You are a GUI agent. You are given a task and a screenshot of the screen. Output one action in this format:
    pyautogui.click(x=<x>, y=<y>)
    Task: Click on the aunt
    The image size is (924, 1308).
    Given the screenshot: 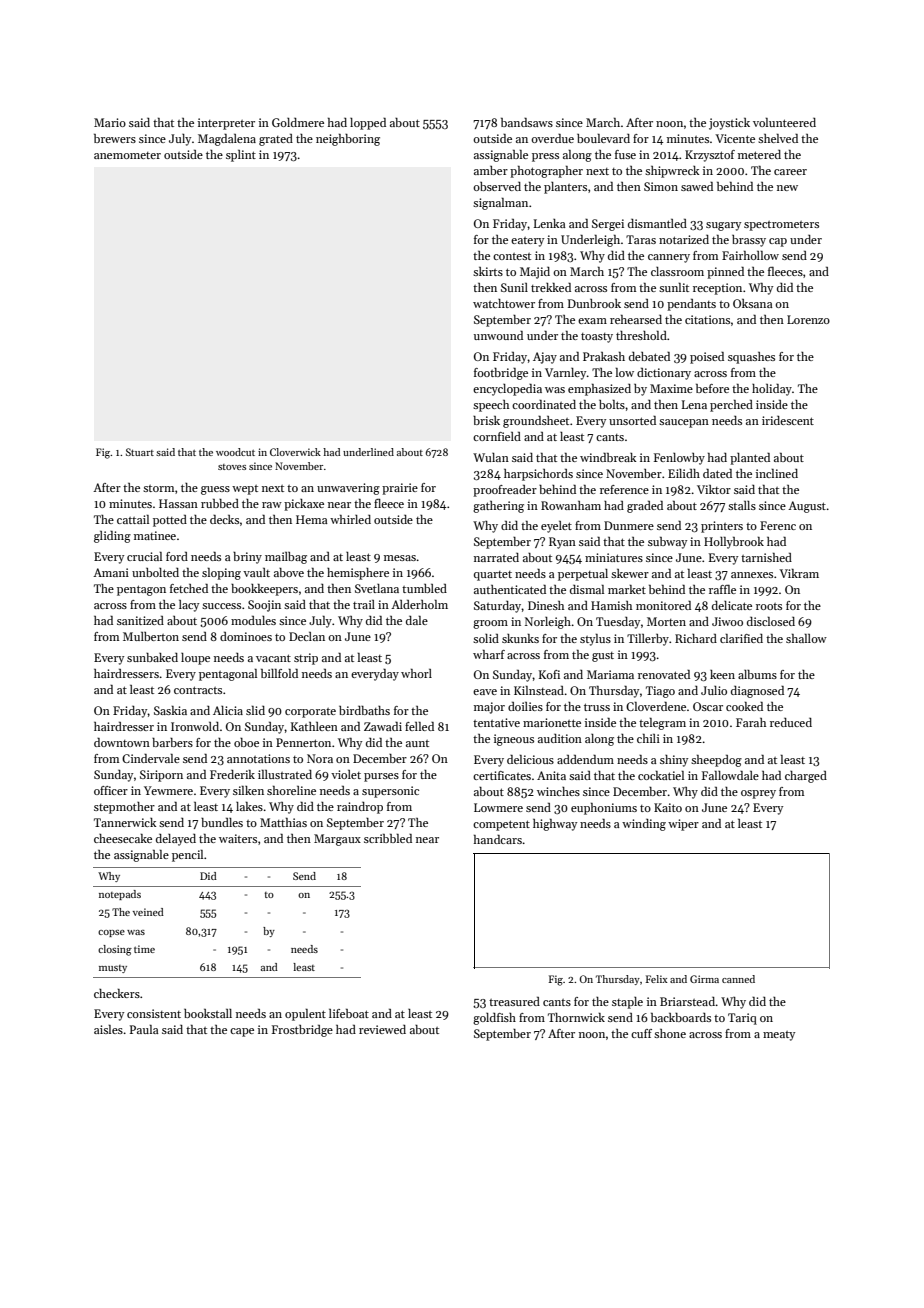 What is the action you would take?
    pyautogui.click(x=417, y=743)
